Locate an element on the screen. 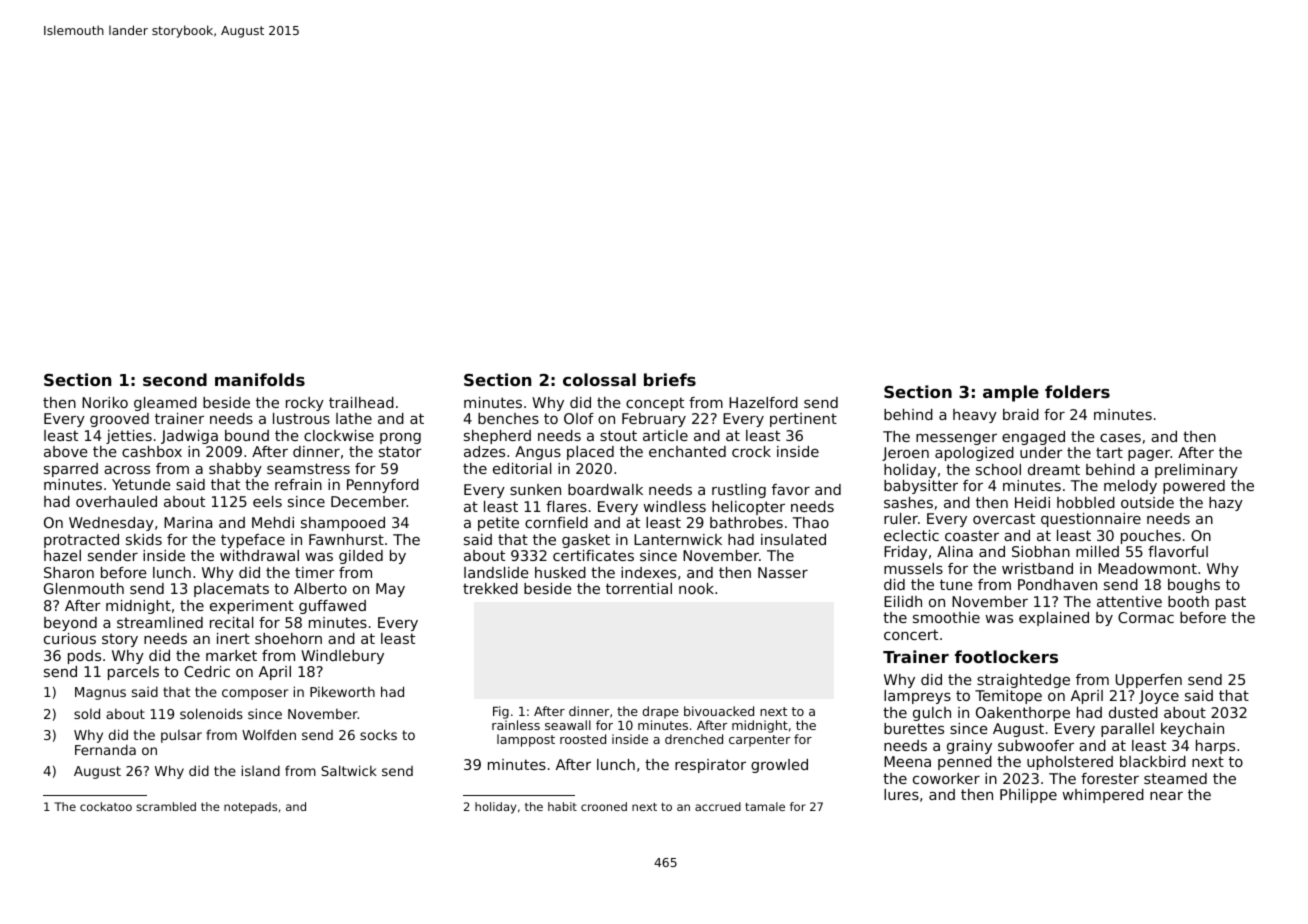 Image resolution: width=1308 pixels, height=924 pixels. trekked is located at coordinates (490, 588).
